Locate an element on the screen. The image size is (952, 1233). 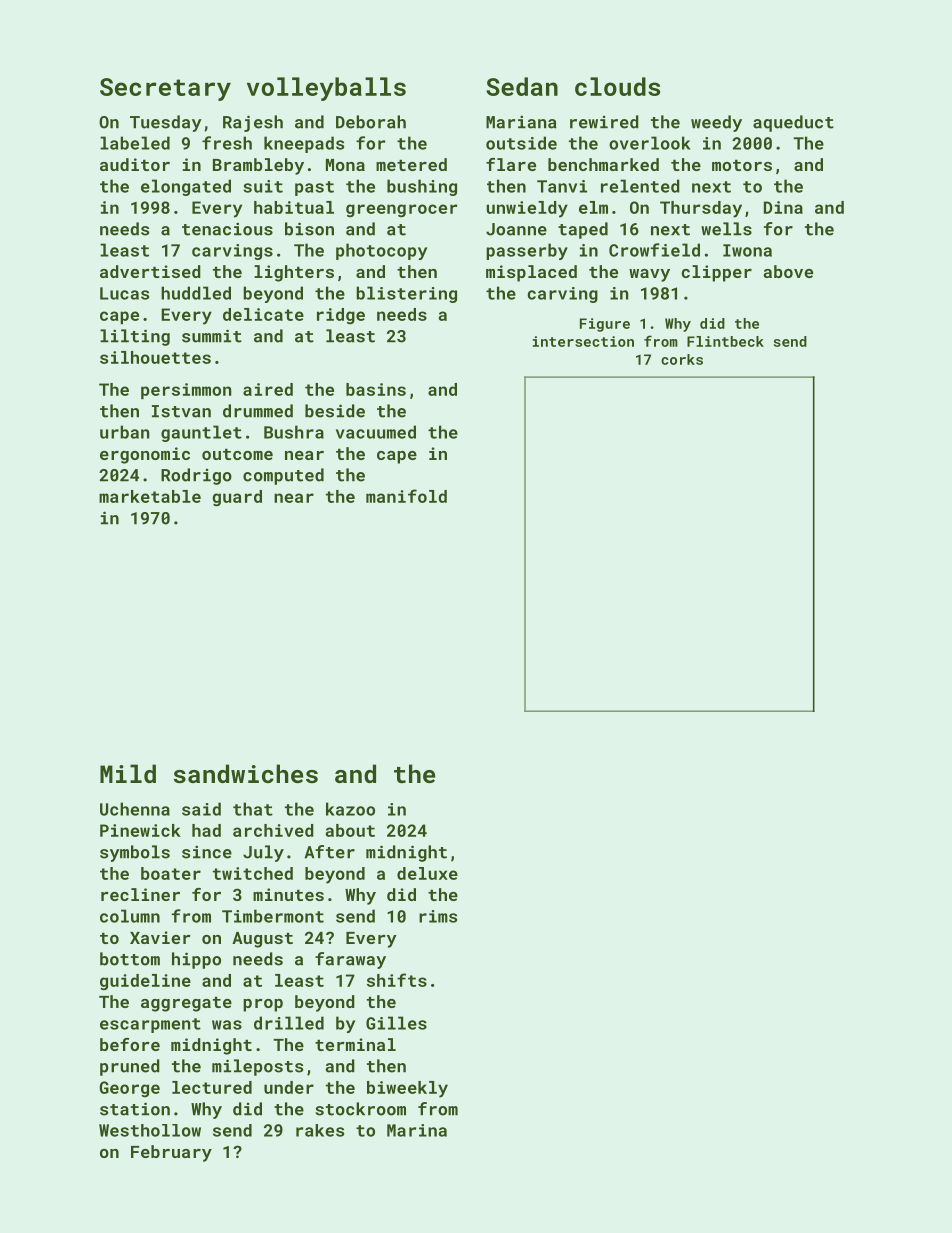
clipper is located at coordinates (716, 273).
